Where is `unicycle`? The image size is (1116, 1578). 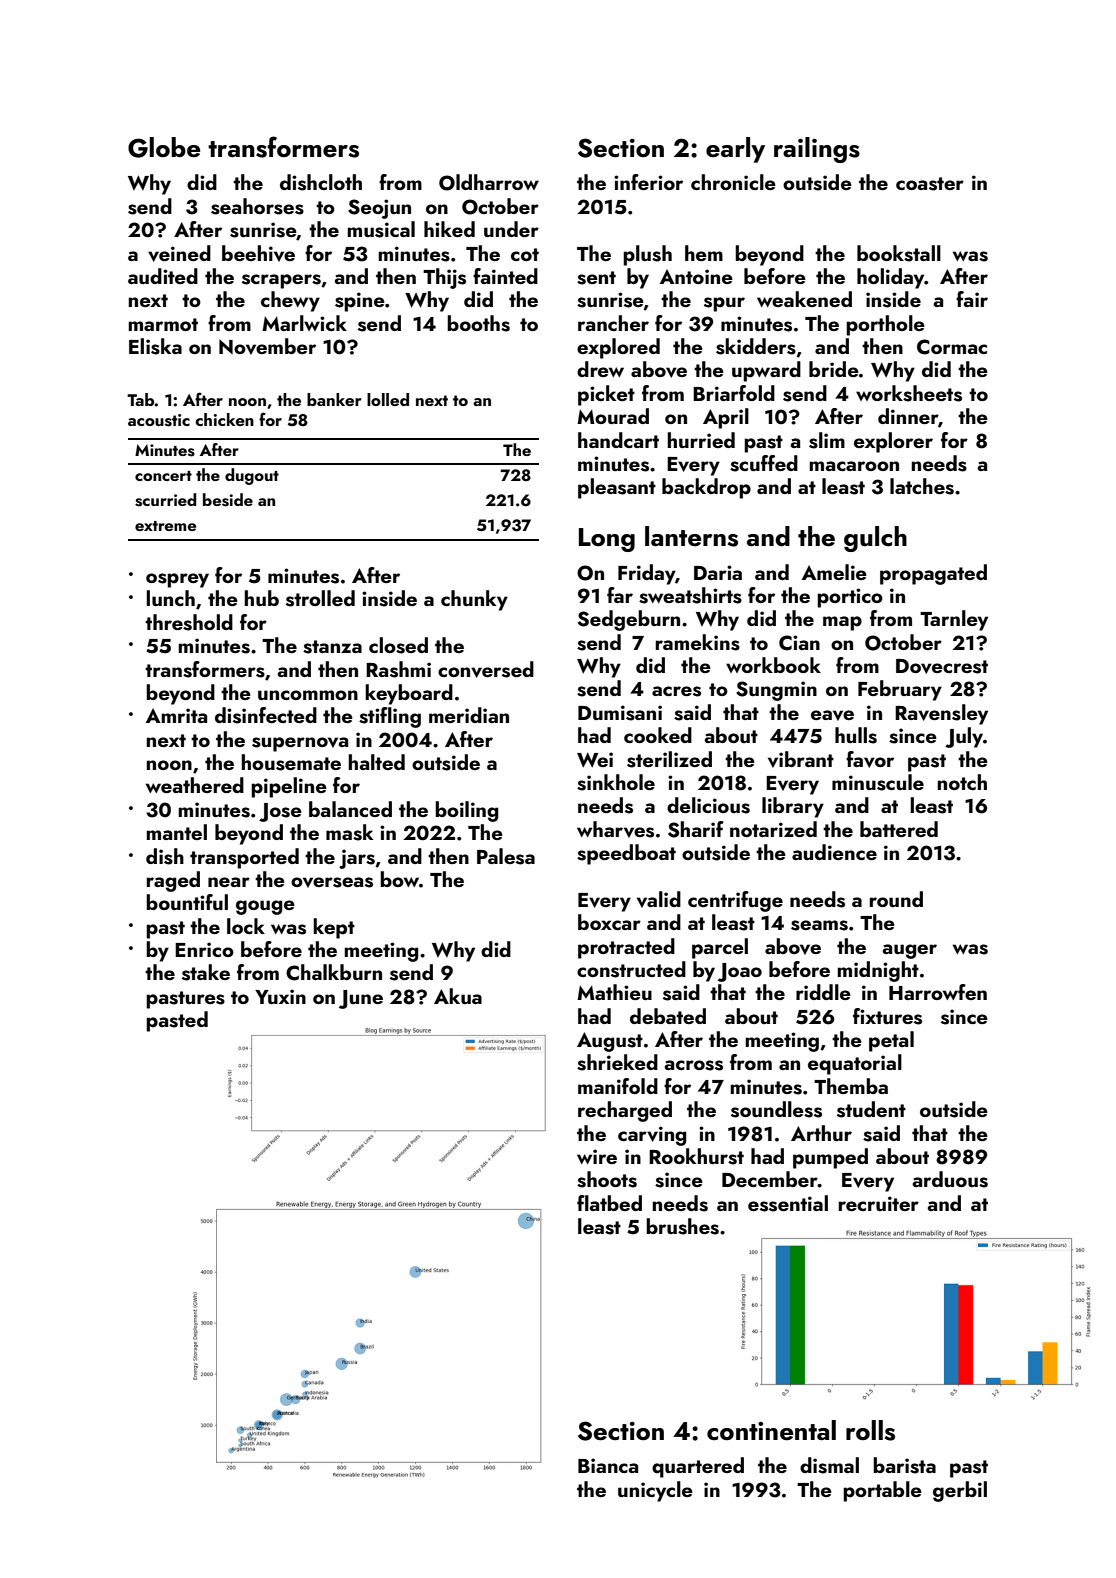 unicycle is located at coordinates (655, 1491).
